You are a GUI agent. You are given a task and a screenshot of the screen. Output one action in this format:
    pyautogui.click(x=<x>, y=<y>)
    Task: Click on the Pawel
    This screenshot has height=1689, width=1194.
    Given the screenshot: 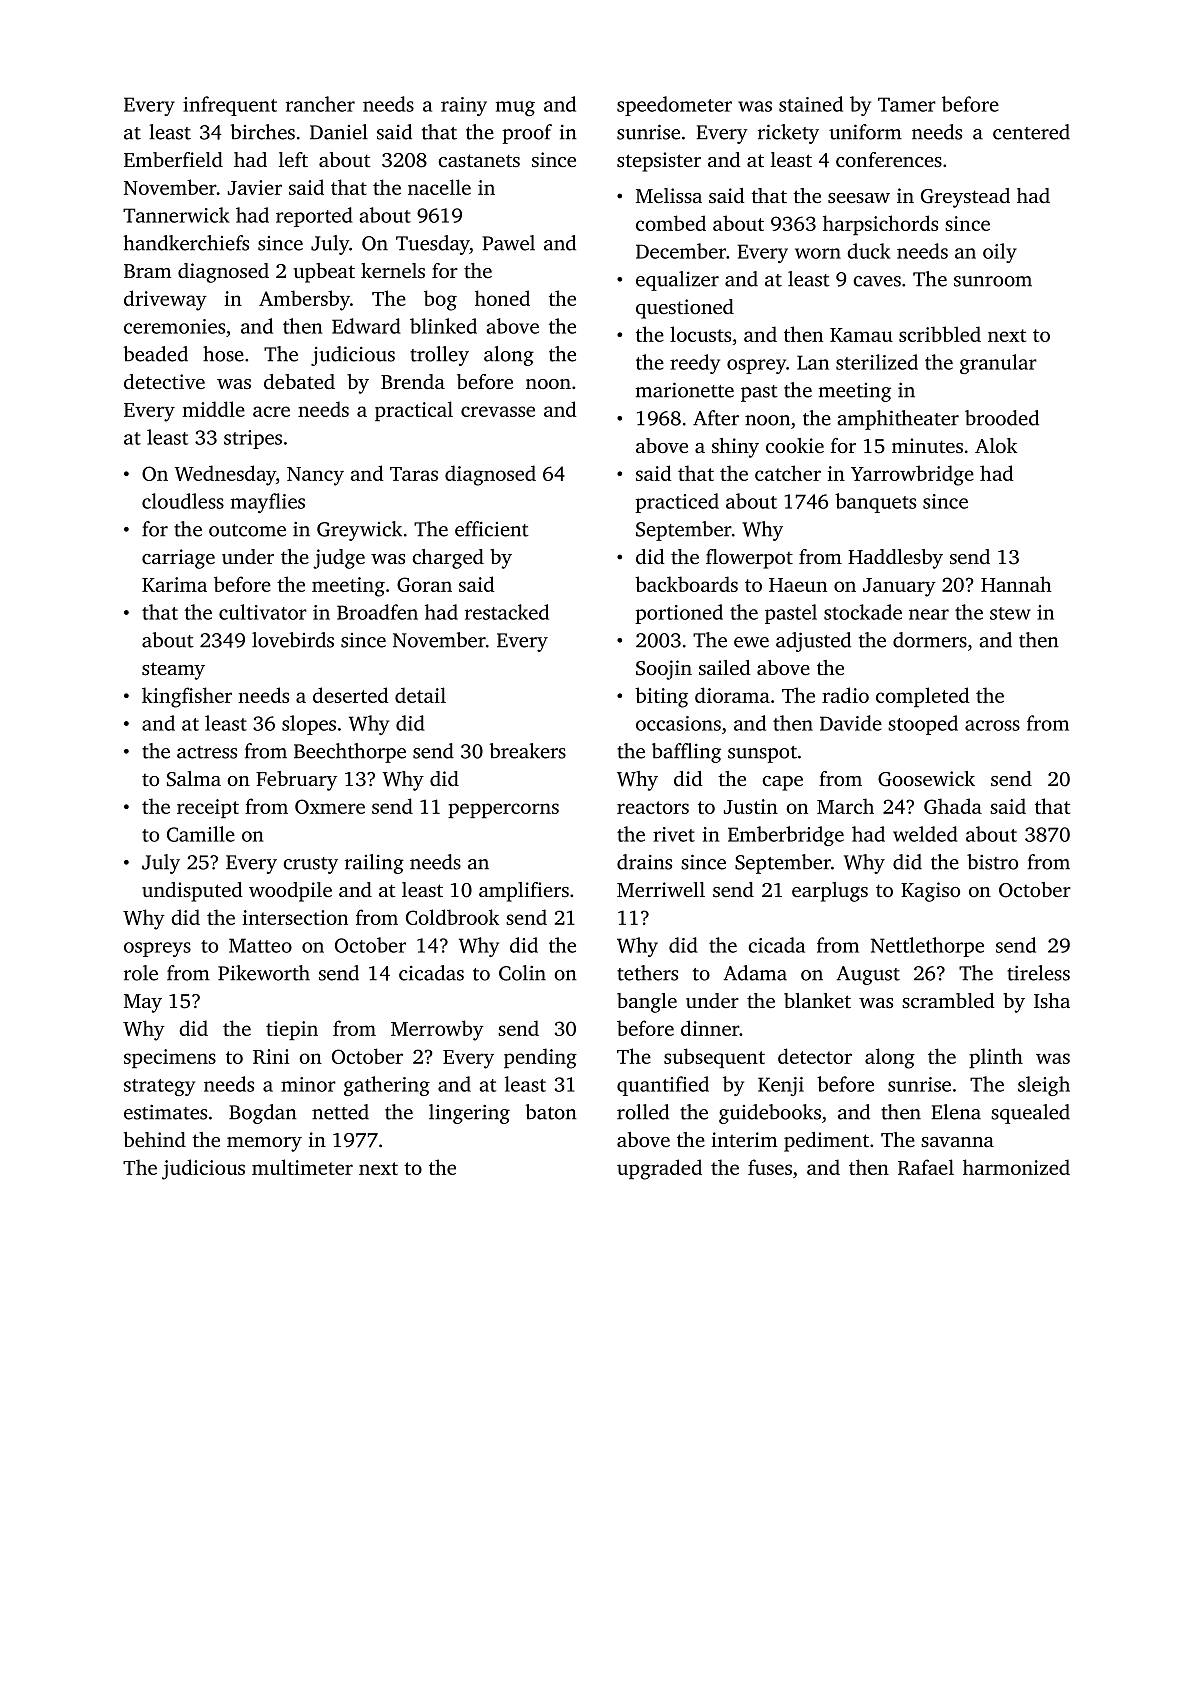 What is the action you would take?
    pyautogui.click(x=508, y=243)
